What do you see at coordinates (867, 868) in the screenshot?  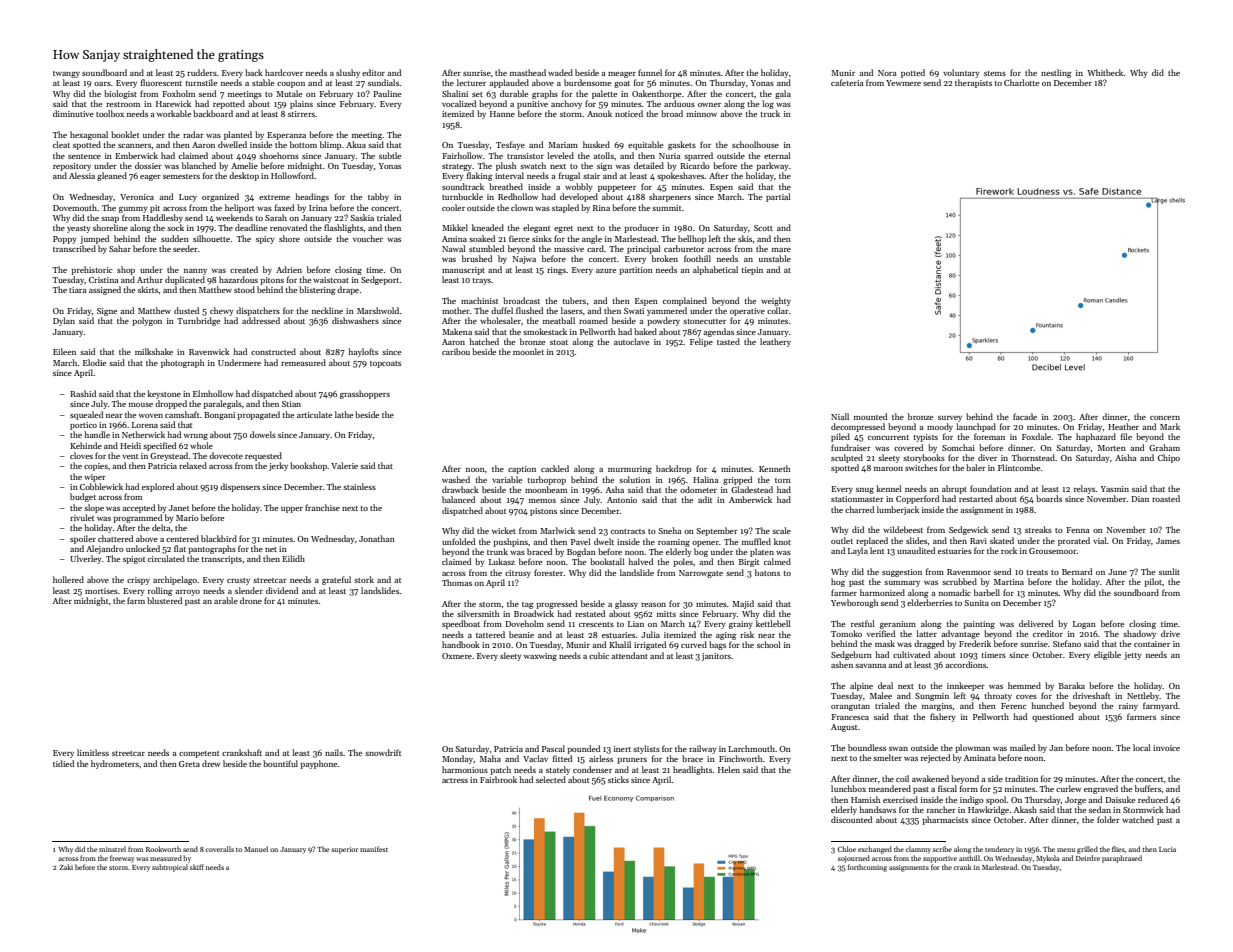 I see `forthcoming` at bounding box center [867, 868].
